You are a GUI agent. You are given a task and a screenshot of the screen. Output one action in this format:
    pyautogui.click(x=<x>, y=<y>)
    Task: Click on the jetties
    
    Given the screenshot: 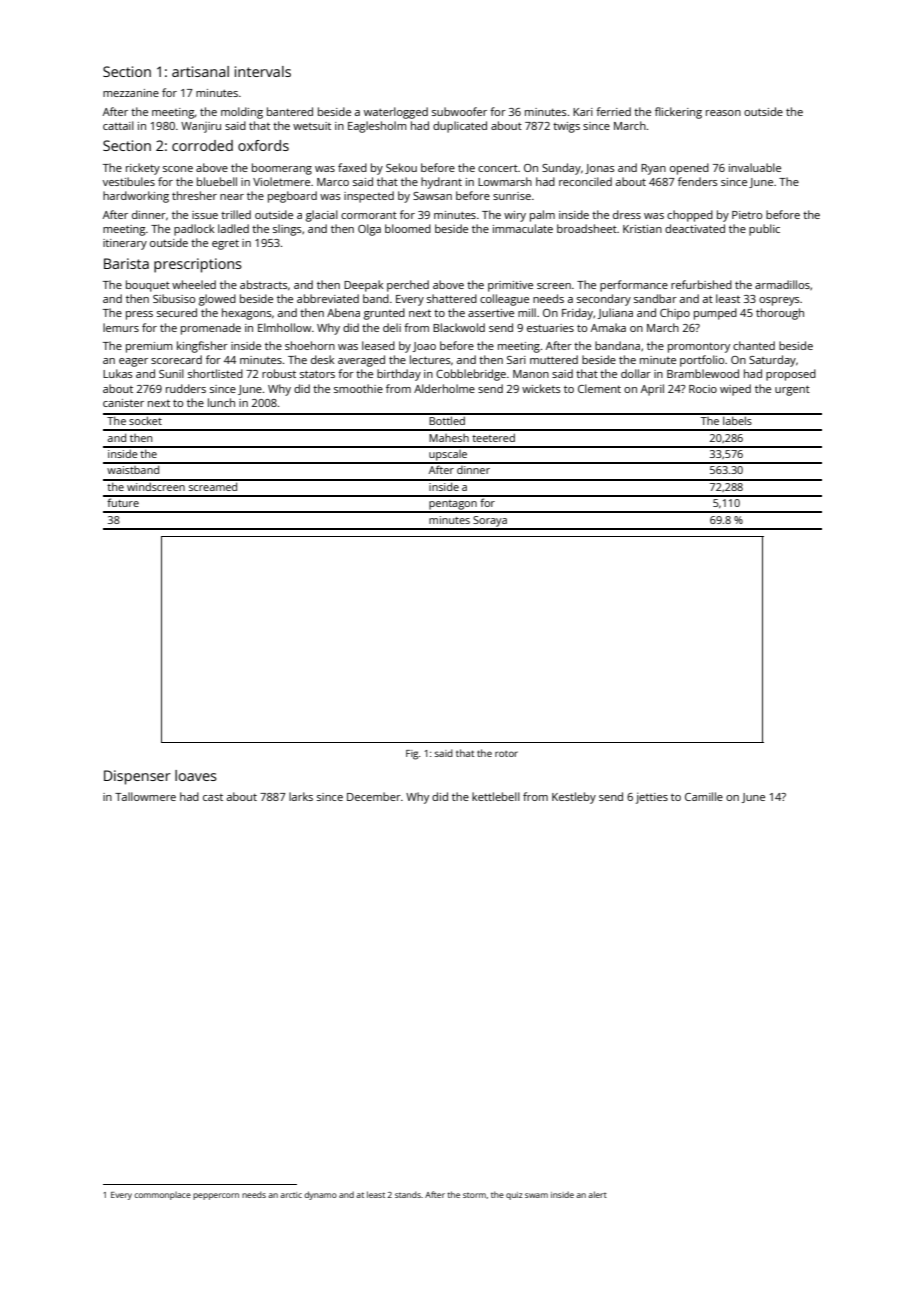 What is the action you would take?
    pyautogui.click(x=652, y=798)
